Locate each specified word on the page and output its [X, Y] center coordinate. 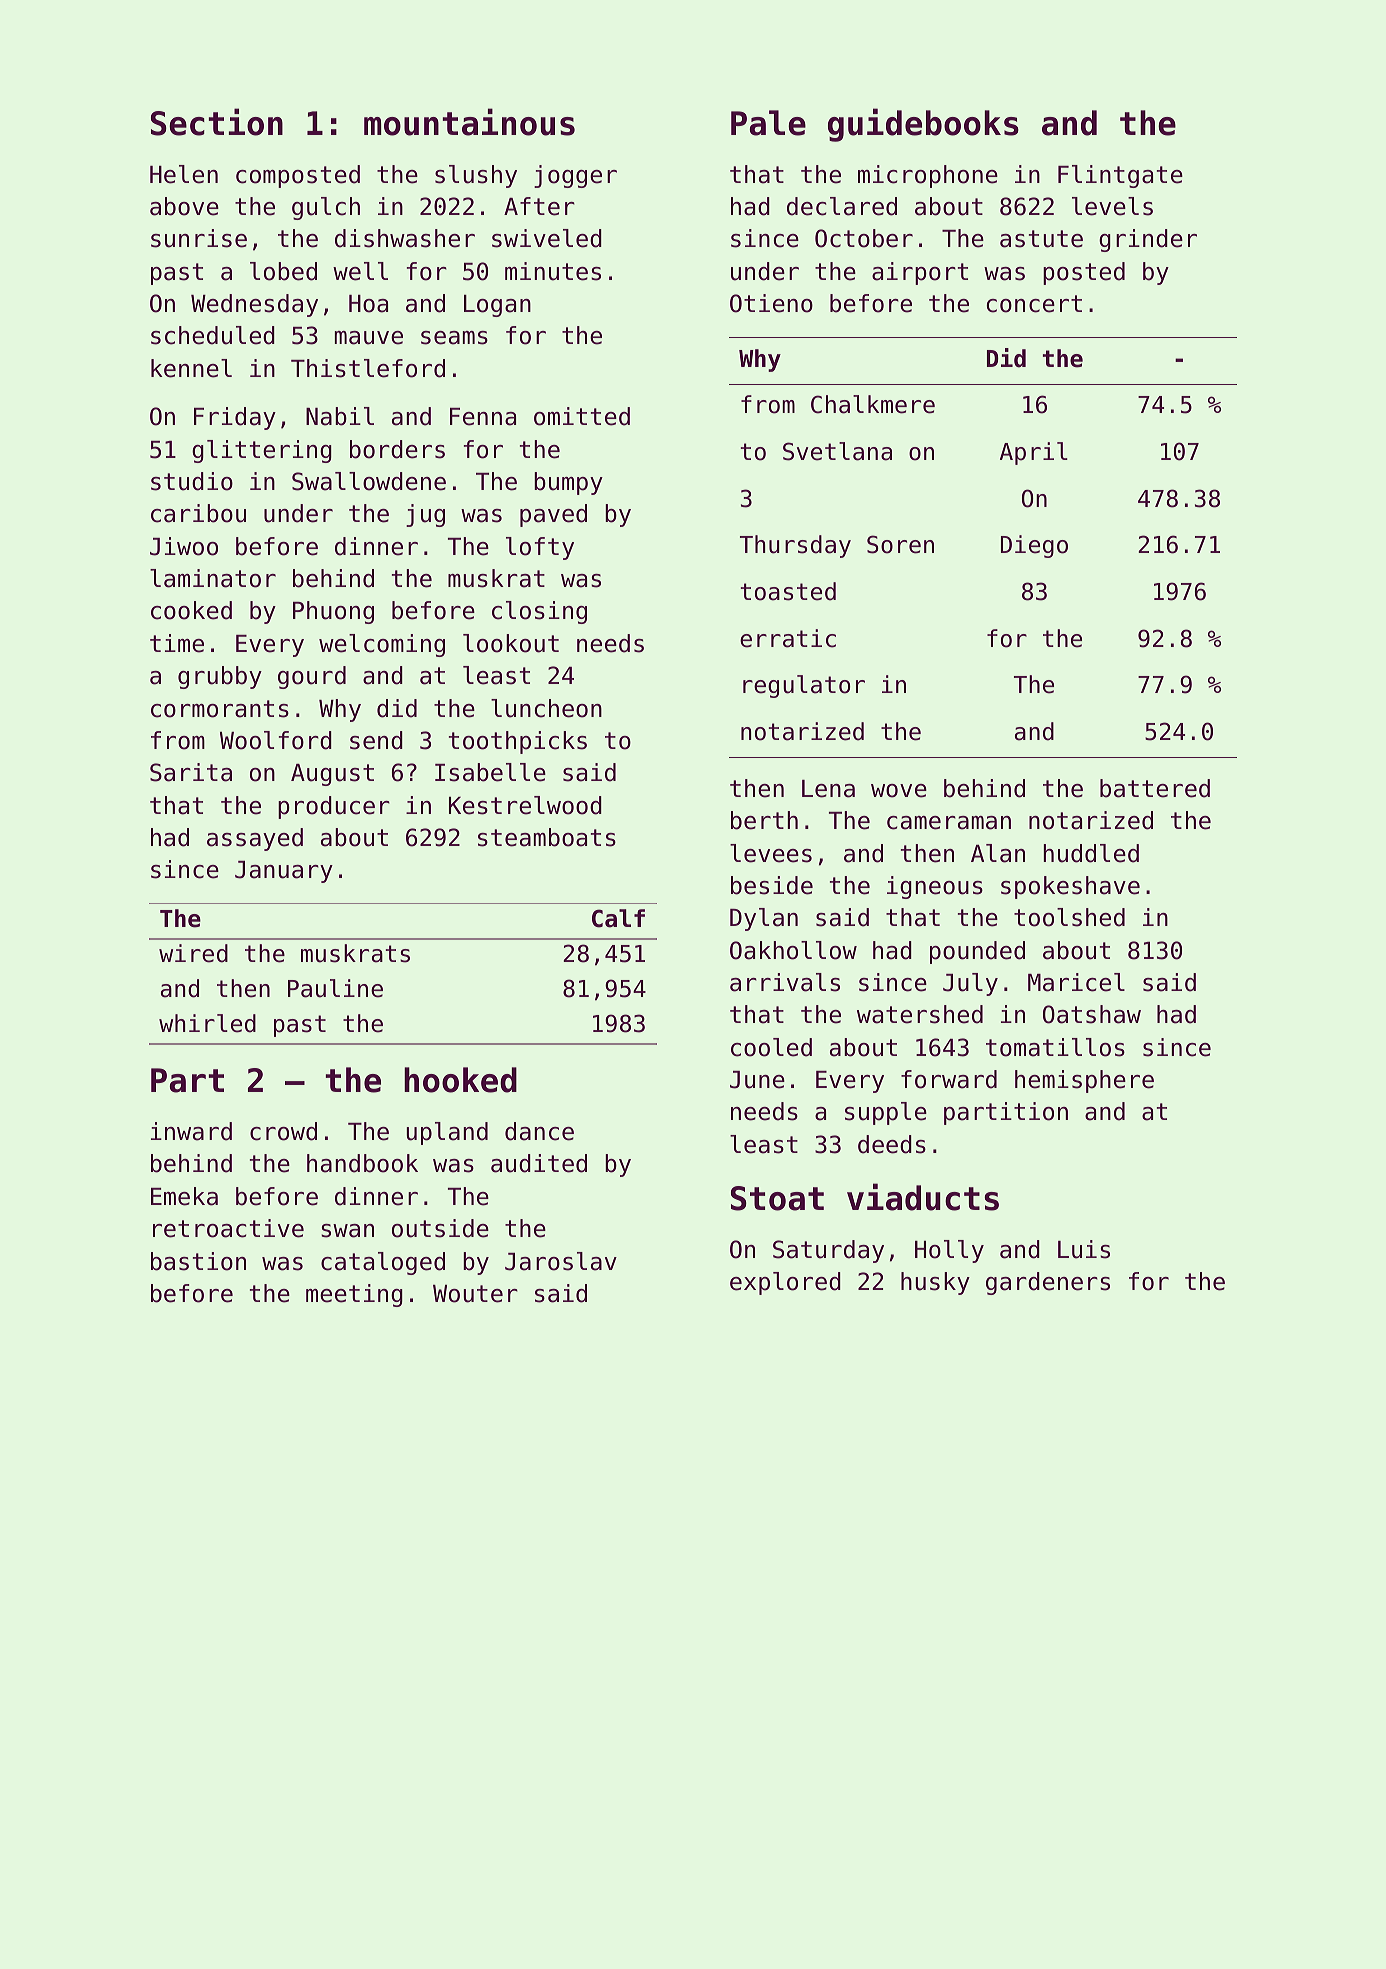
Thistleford [368, 368]
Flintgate [1120, 176]
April [1034, 453]
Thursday [795, 546]
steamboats [547, 837]
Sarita [191, 772]
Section [217, 122]
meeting [354, 1295]
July [970, 984]
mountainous [469, 122]
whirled [207, 1023]
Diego [1034, 546]
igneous [935, 887]
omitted [582, 416]
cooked [191, 610]
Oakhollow [793, 950]
